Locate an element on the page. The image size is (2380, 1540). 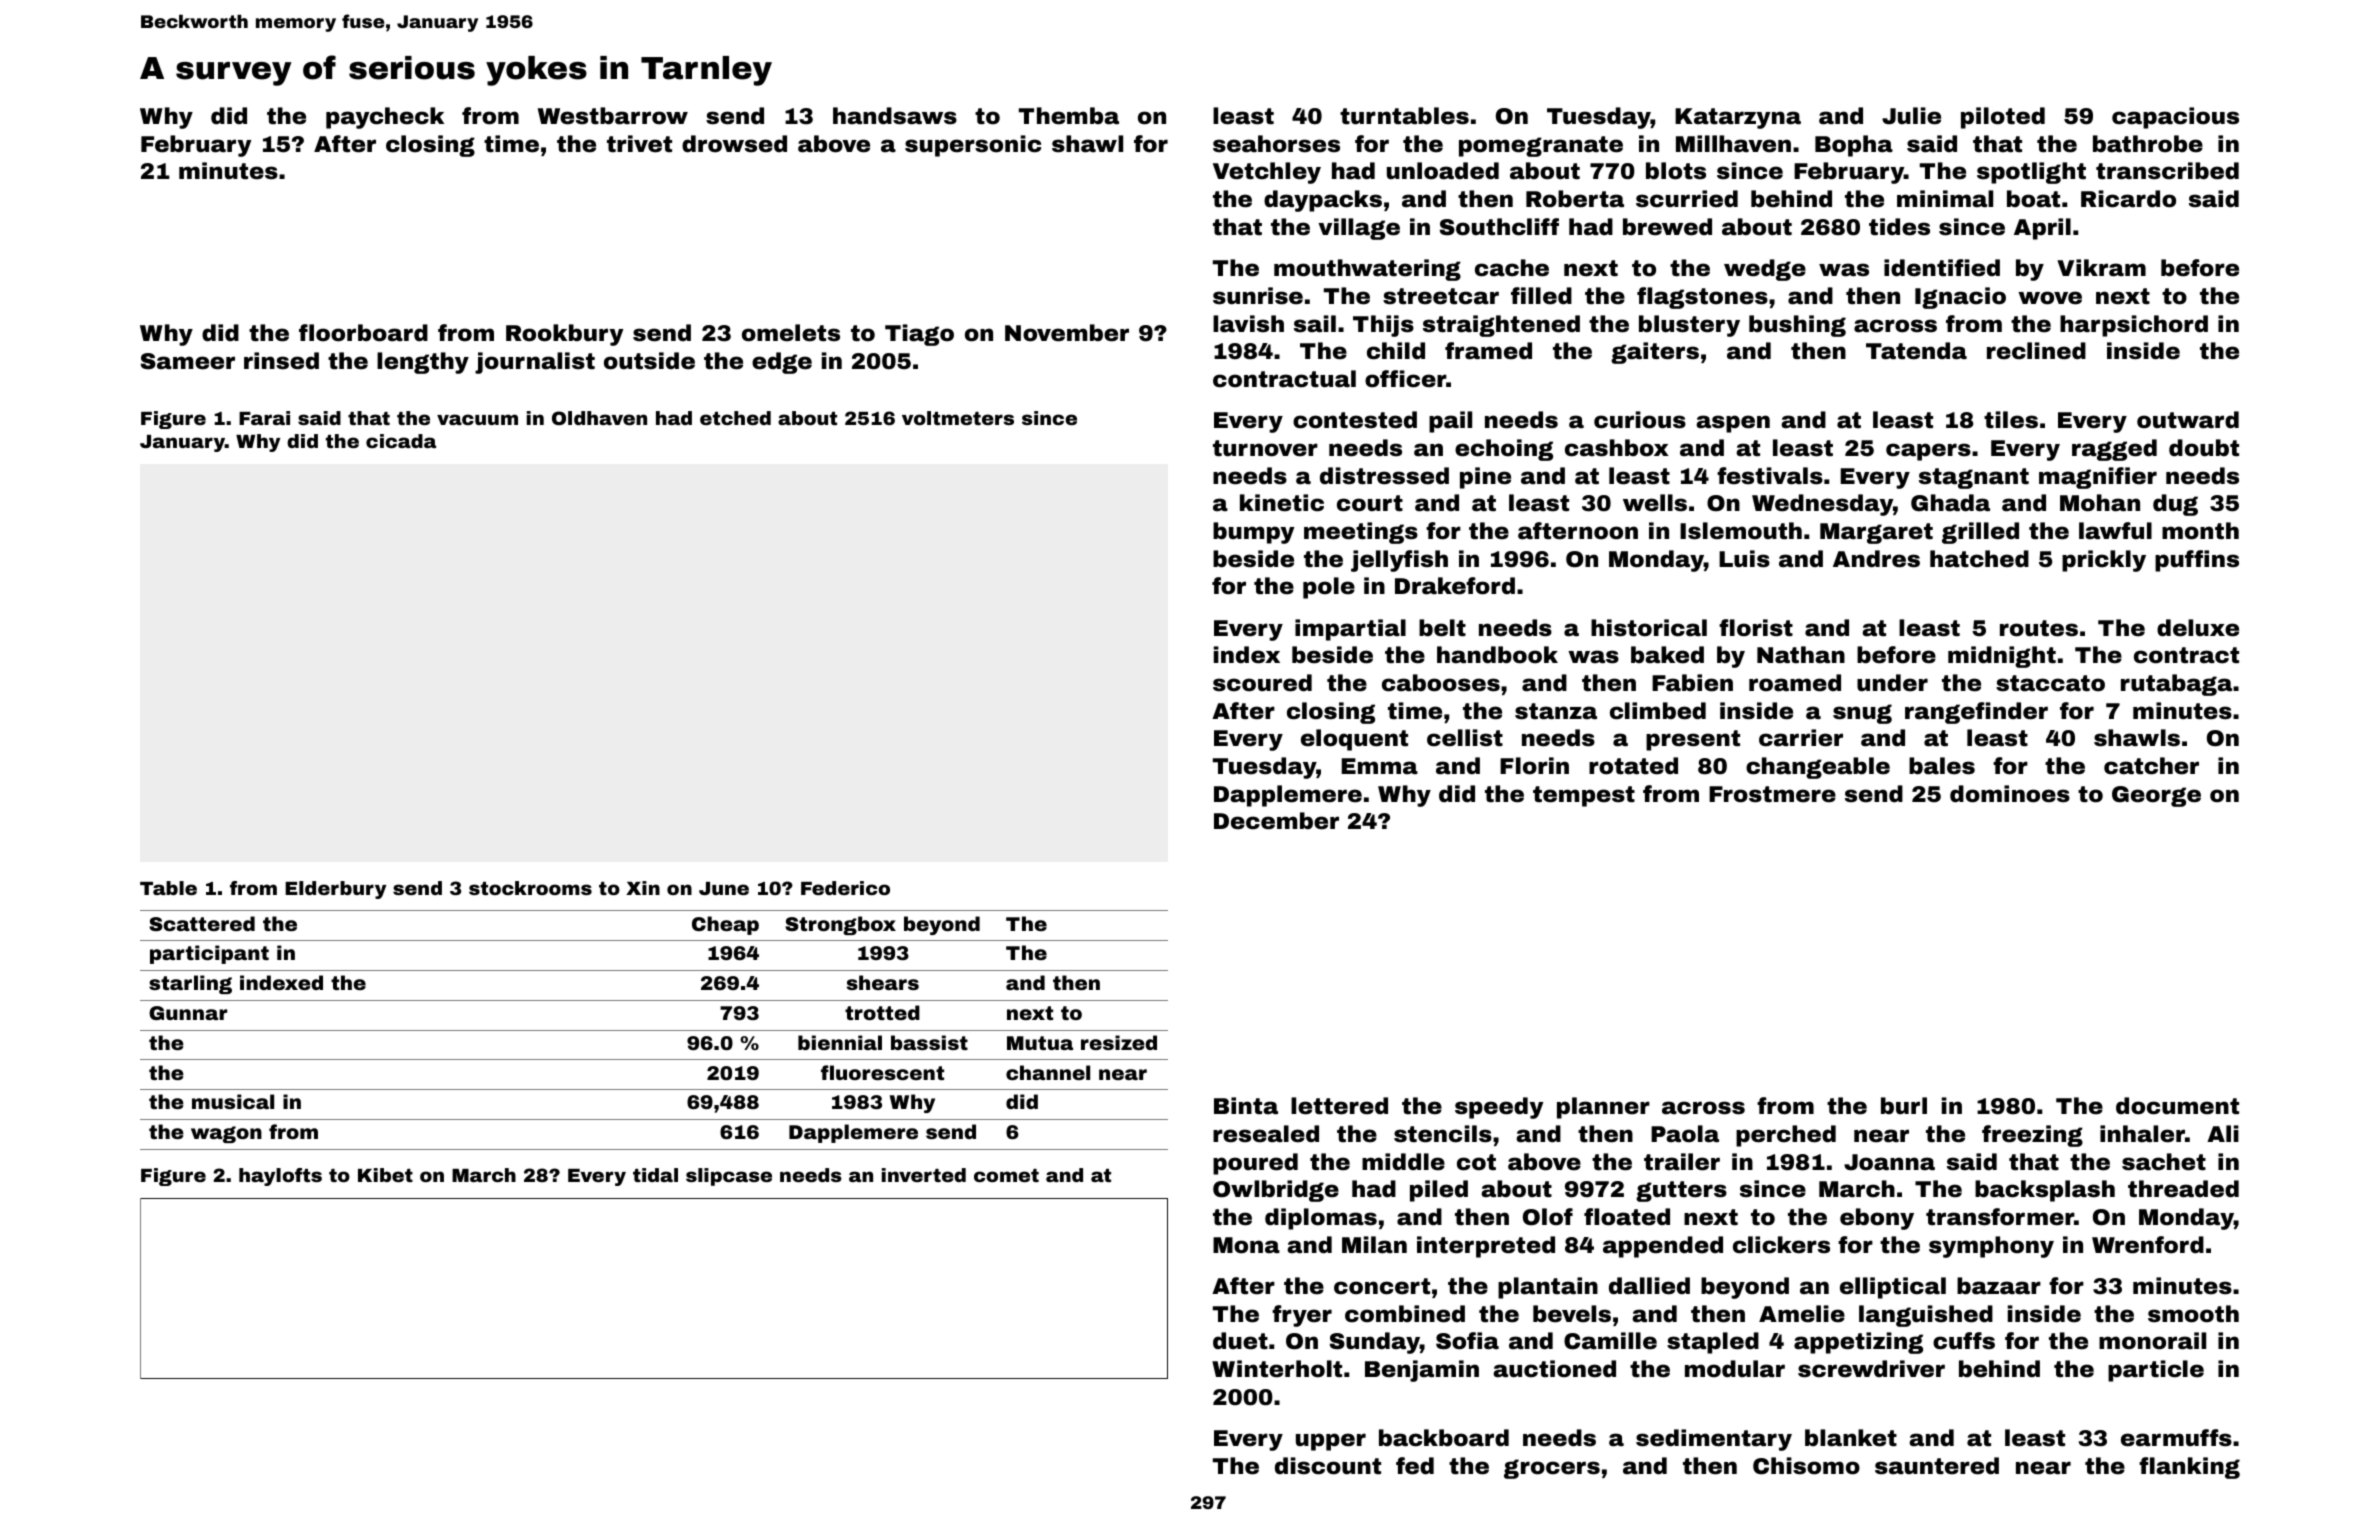
cabooses is located at coordinates (1441, 683).
